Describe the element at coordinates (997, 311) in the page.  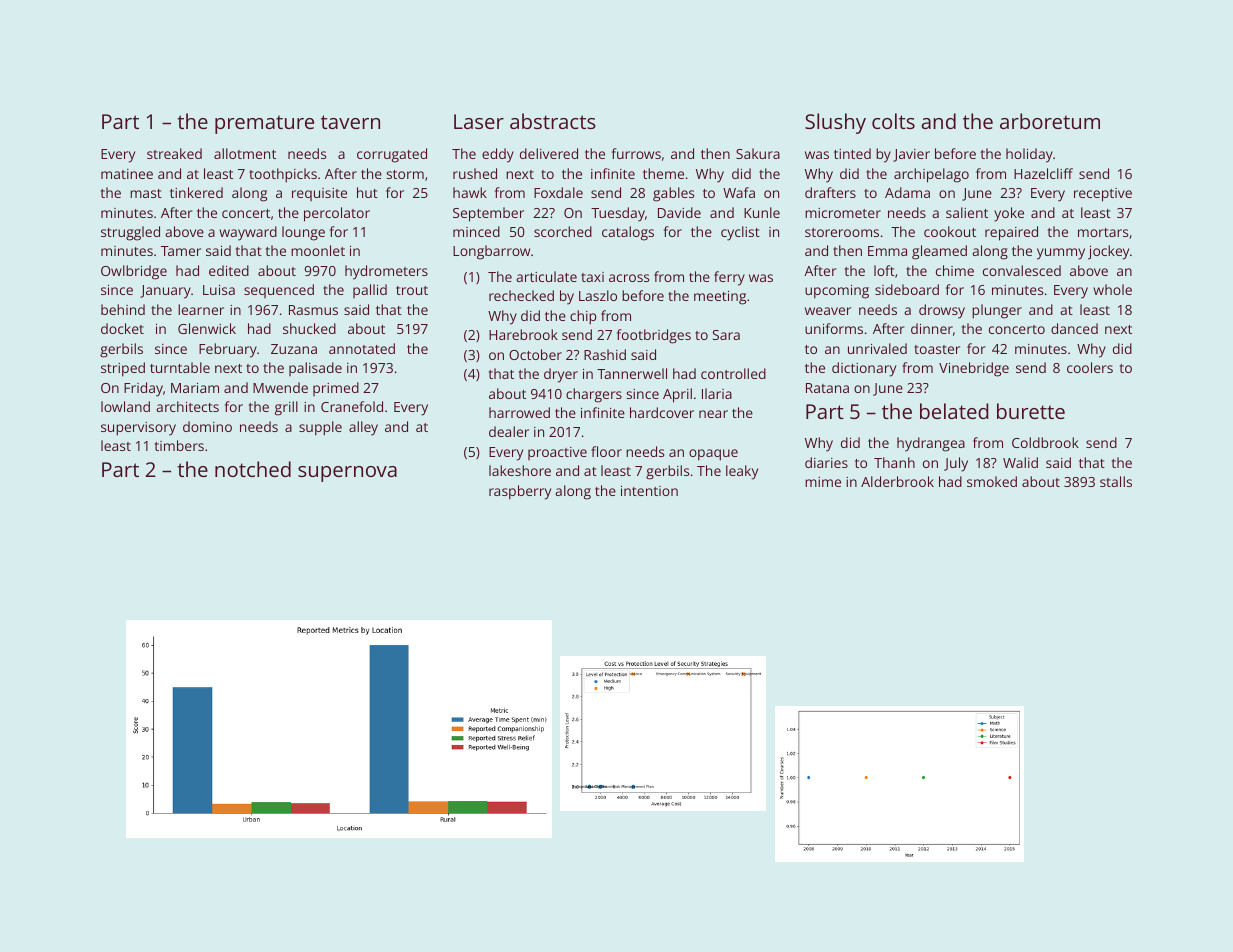
I see `plunger` at that location.
